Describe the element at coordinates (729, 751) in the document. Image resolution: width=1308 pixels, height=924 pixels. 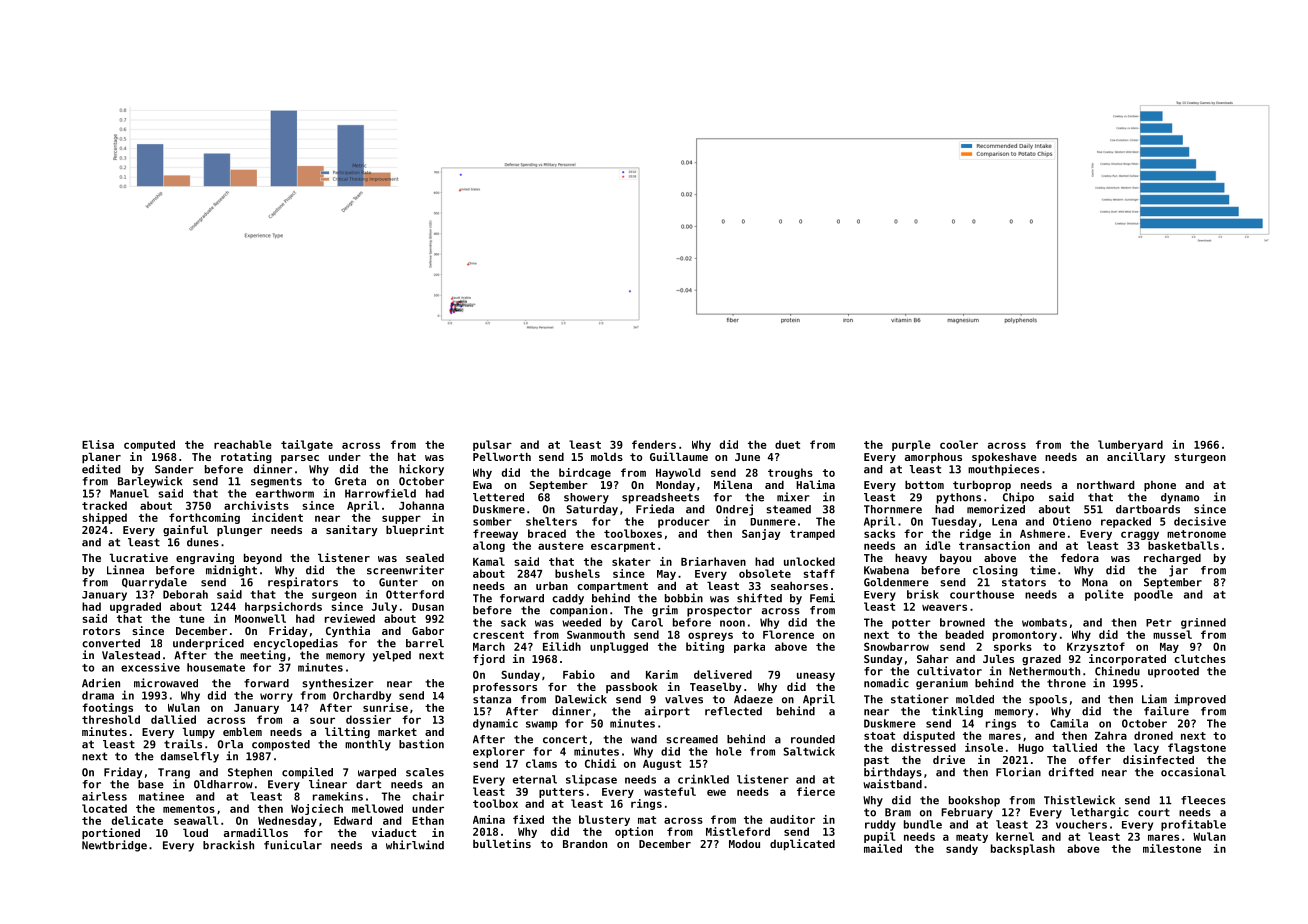
I see `hole` at that location.
